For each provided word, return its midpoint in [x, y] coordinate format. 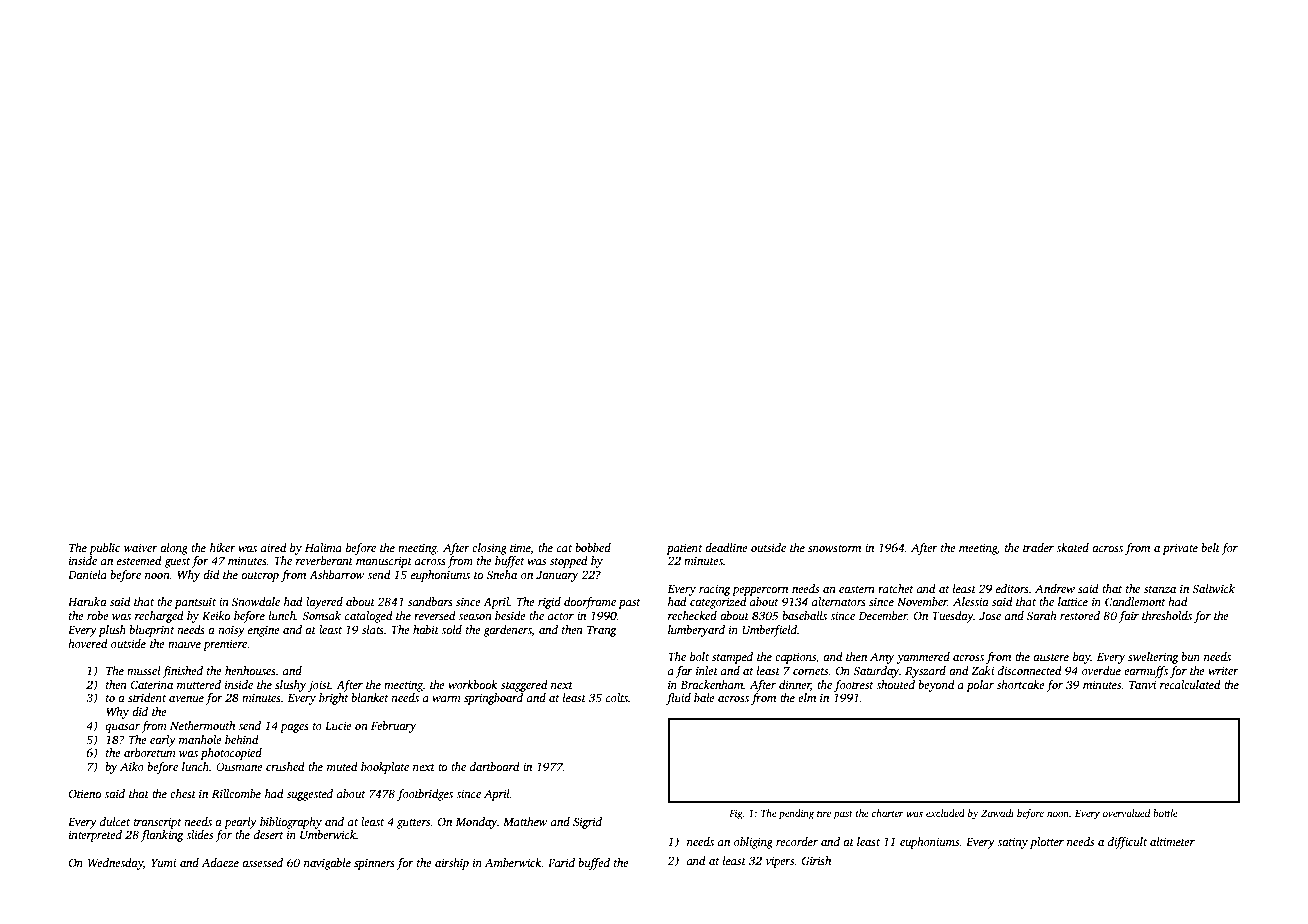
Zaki [982, 670]
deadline [726, 547]
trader [1038, 547]
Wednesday [115, 864]
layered [324, 603]
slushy [290, 686]
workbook [472, 684]
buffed [594, 864]
